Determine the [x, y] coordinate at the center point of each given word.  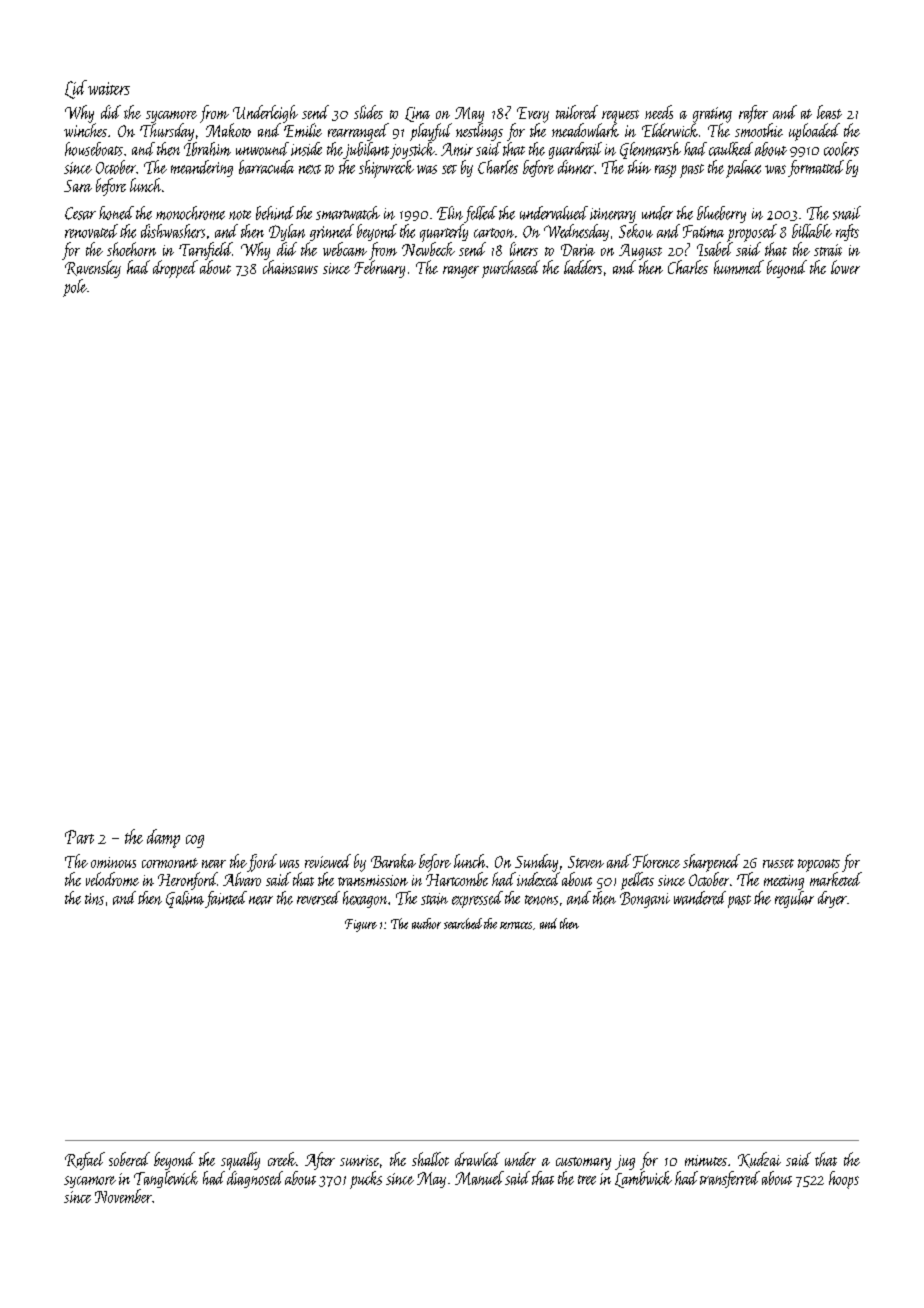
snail [847, 213]
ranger [461, 272]
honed [116, 213]
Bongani [645, 900]
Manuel [479, 1178]
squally [240, 1161]
